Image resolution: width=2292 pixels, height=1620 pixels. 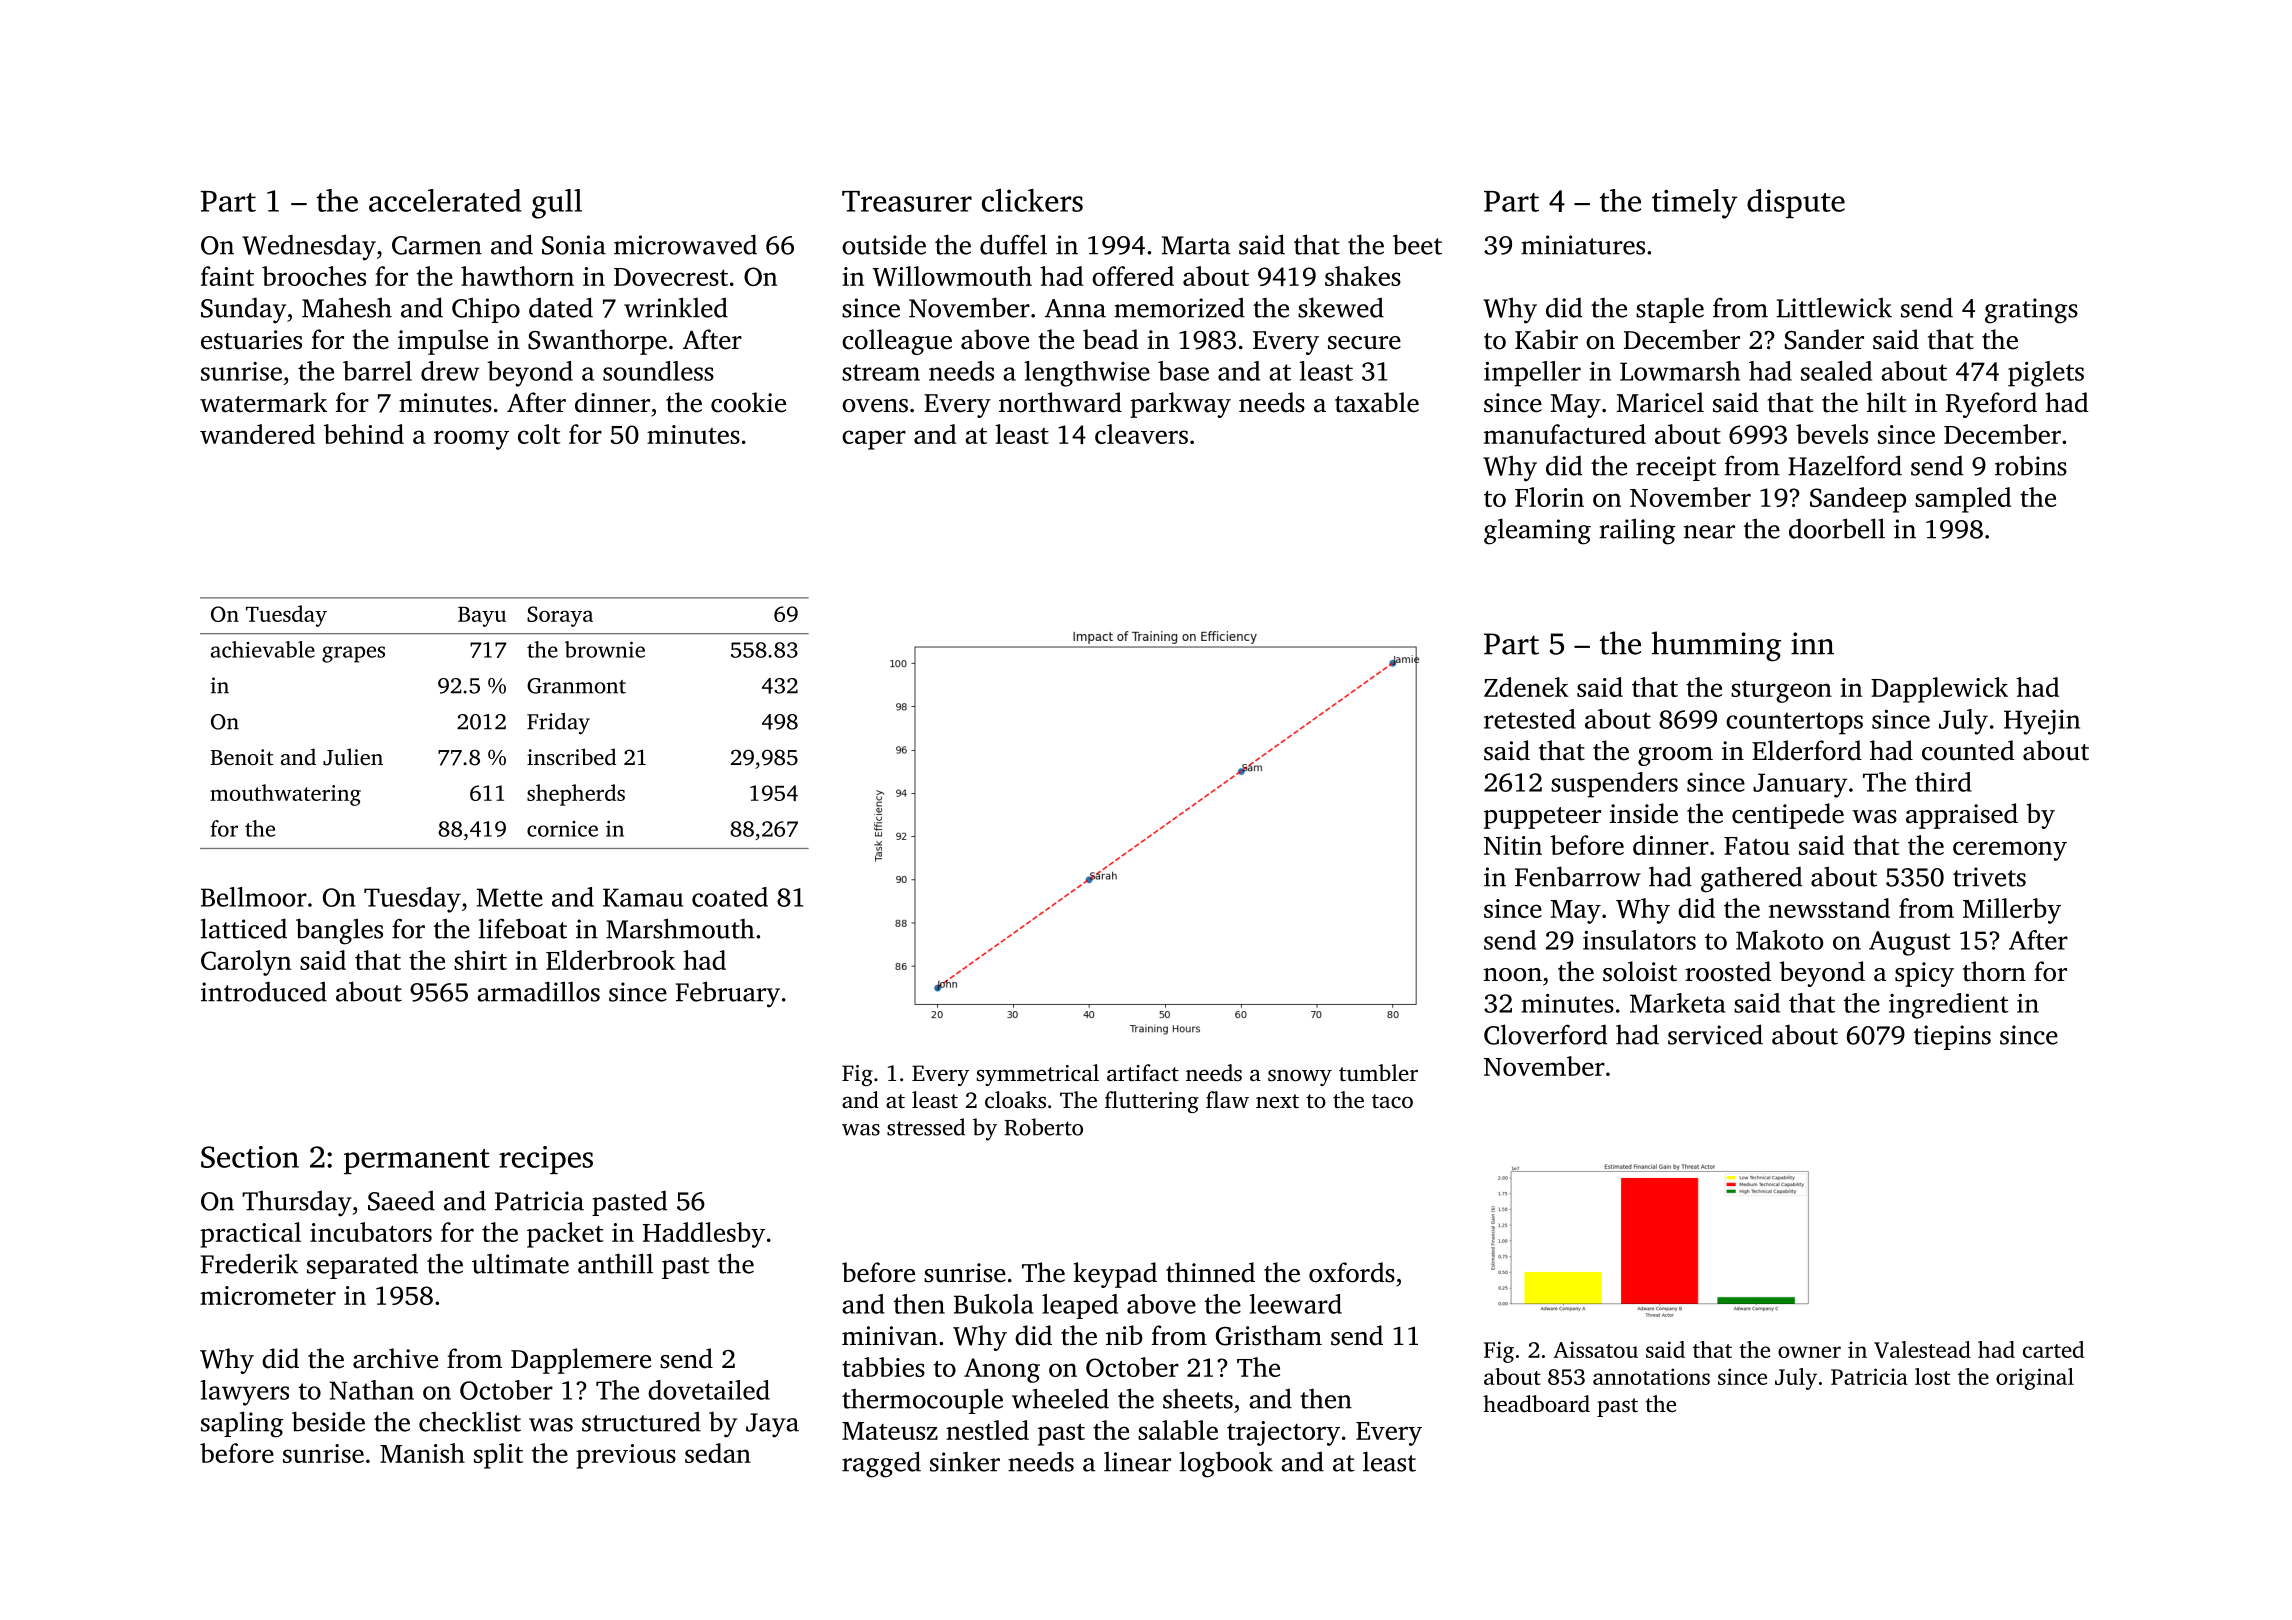 What do you see at coordinates (250, 1157) in the screenshot?
I see `Section` at bounding box center [250, 1157].
